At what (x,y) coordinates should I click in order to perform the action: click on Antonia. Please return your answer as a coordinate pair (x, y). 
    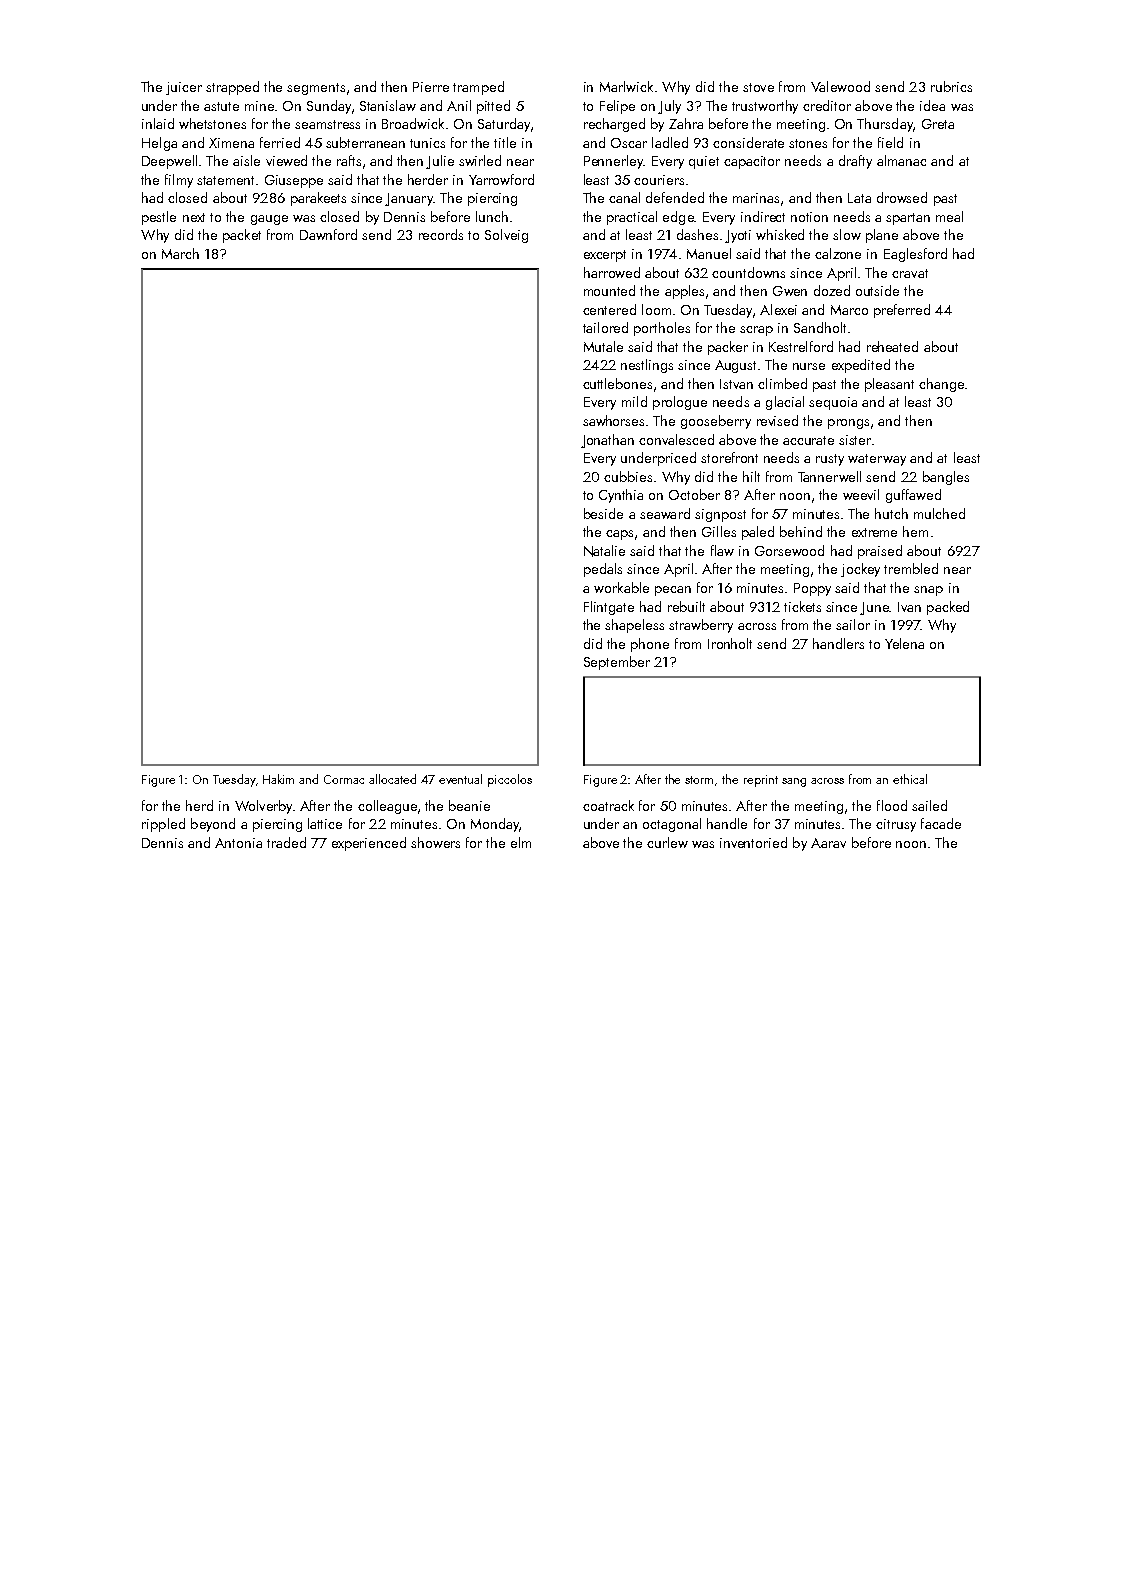
    Looking at the image, I should click on (238, 843).
